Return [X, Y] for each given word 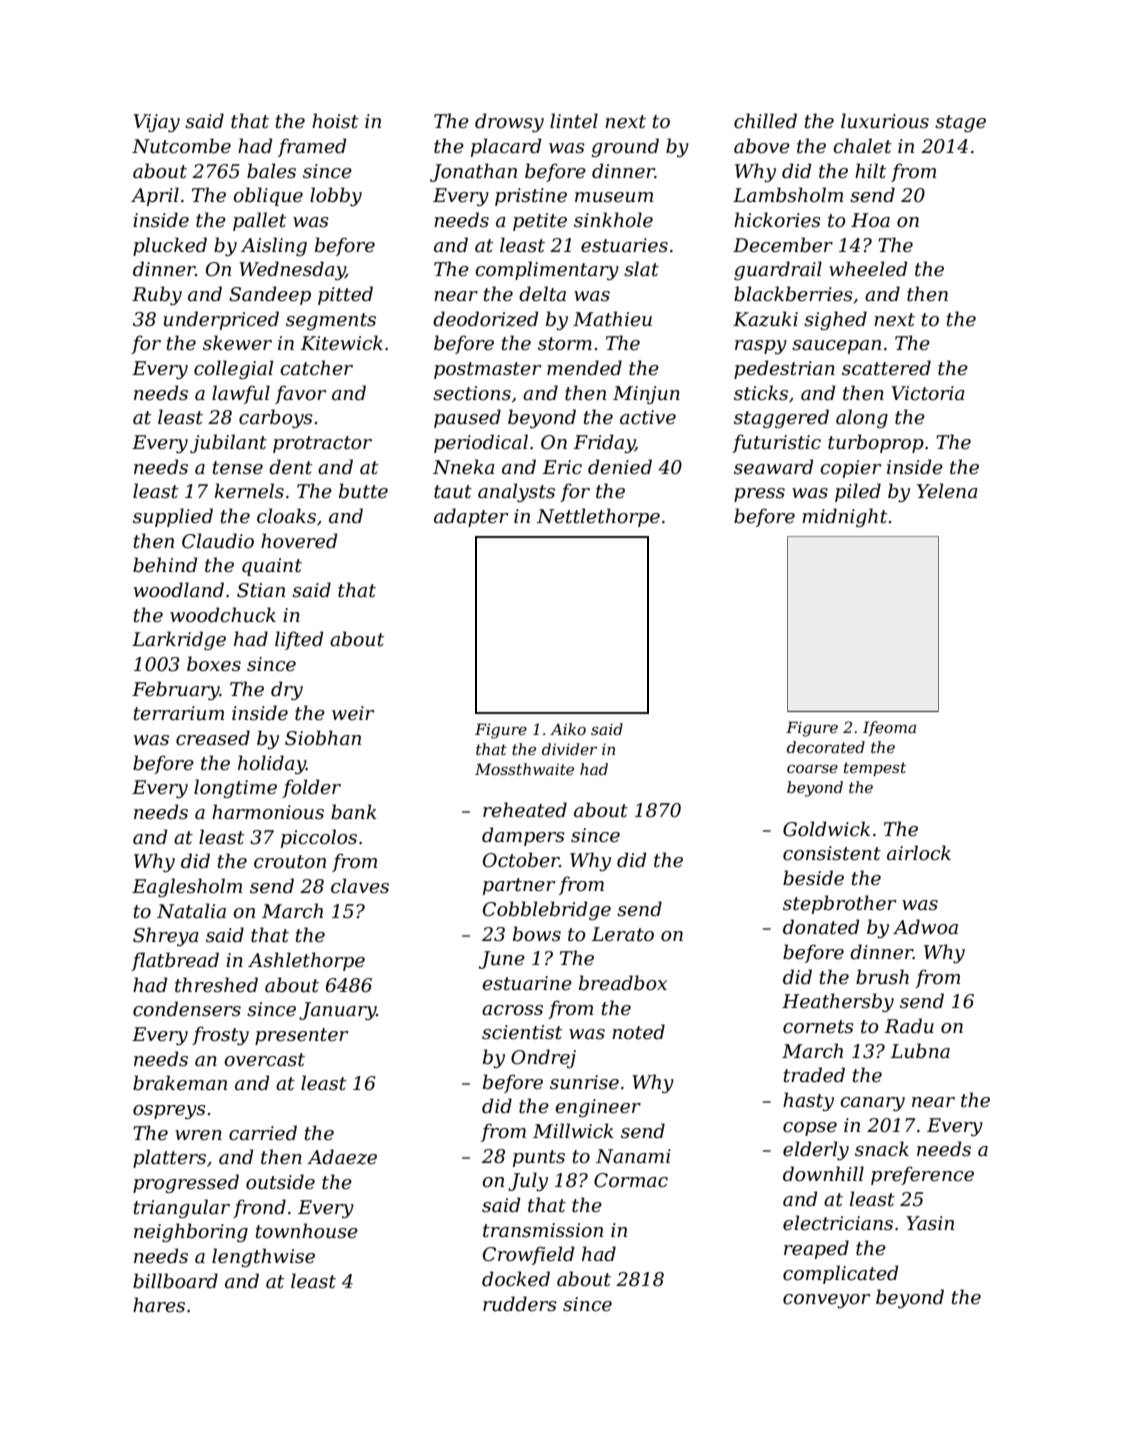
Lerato [622, 934]
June [502, 960]
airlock [919, 853]
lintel [574, 121]
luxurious [885, 121]
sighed [835, 320]
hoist [335, 121]
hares [159, 1305]
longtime [235, 788]
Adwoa [925, 927]
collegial [233, 369]
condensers [187, 1009]
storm [565, 344]
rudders [520, 1304]
